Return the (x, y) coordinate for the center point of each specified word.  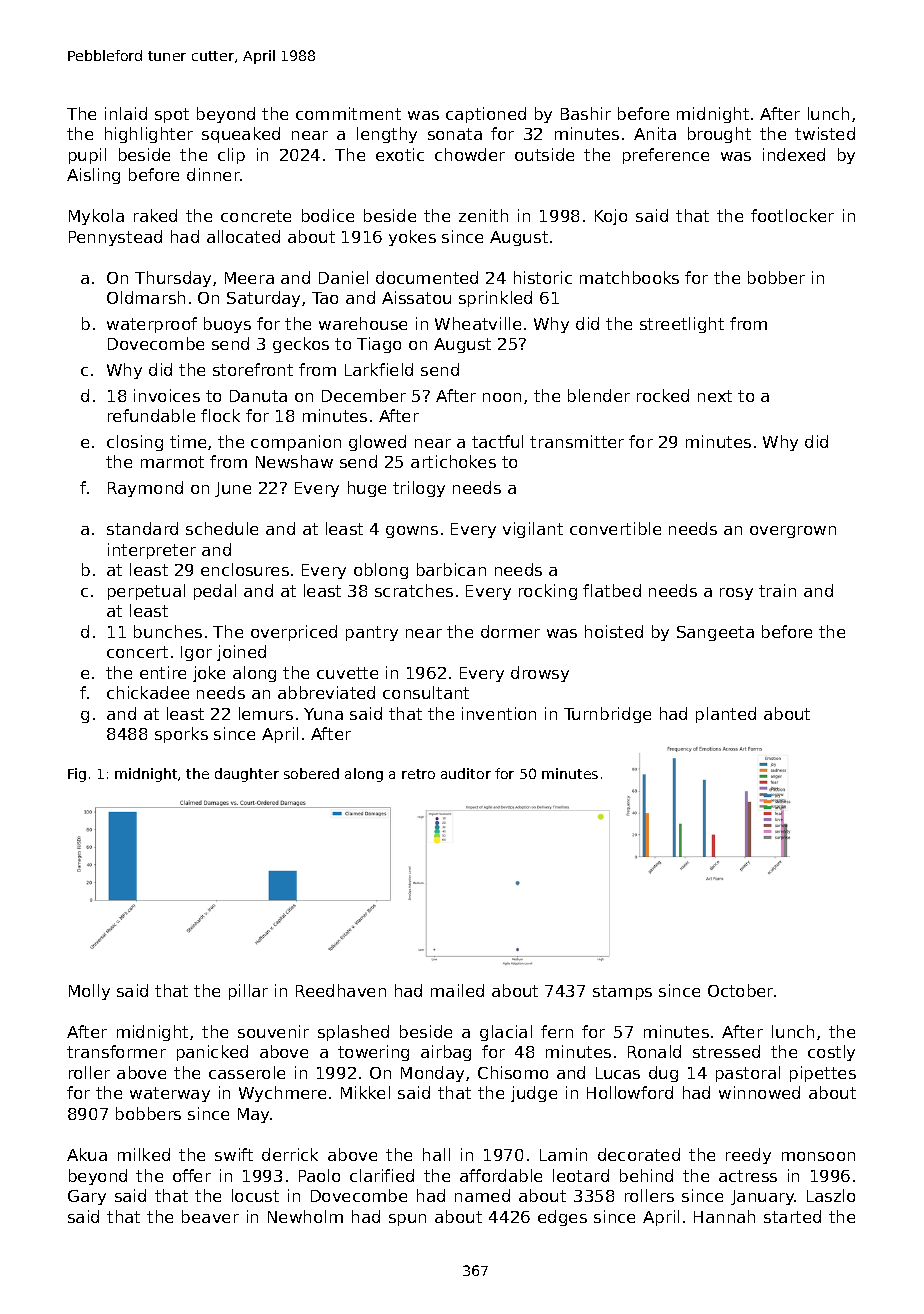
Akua (87, 1154)
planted (726, 715)
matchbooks (629, 277)
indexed (794, 154)
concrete (256, 216)
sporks (181, 735)
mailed (457, 990)
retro (418, 774)
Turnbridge (607, 715)
